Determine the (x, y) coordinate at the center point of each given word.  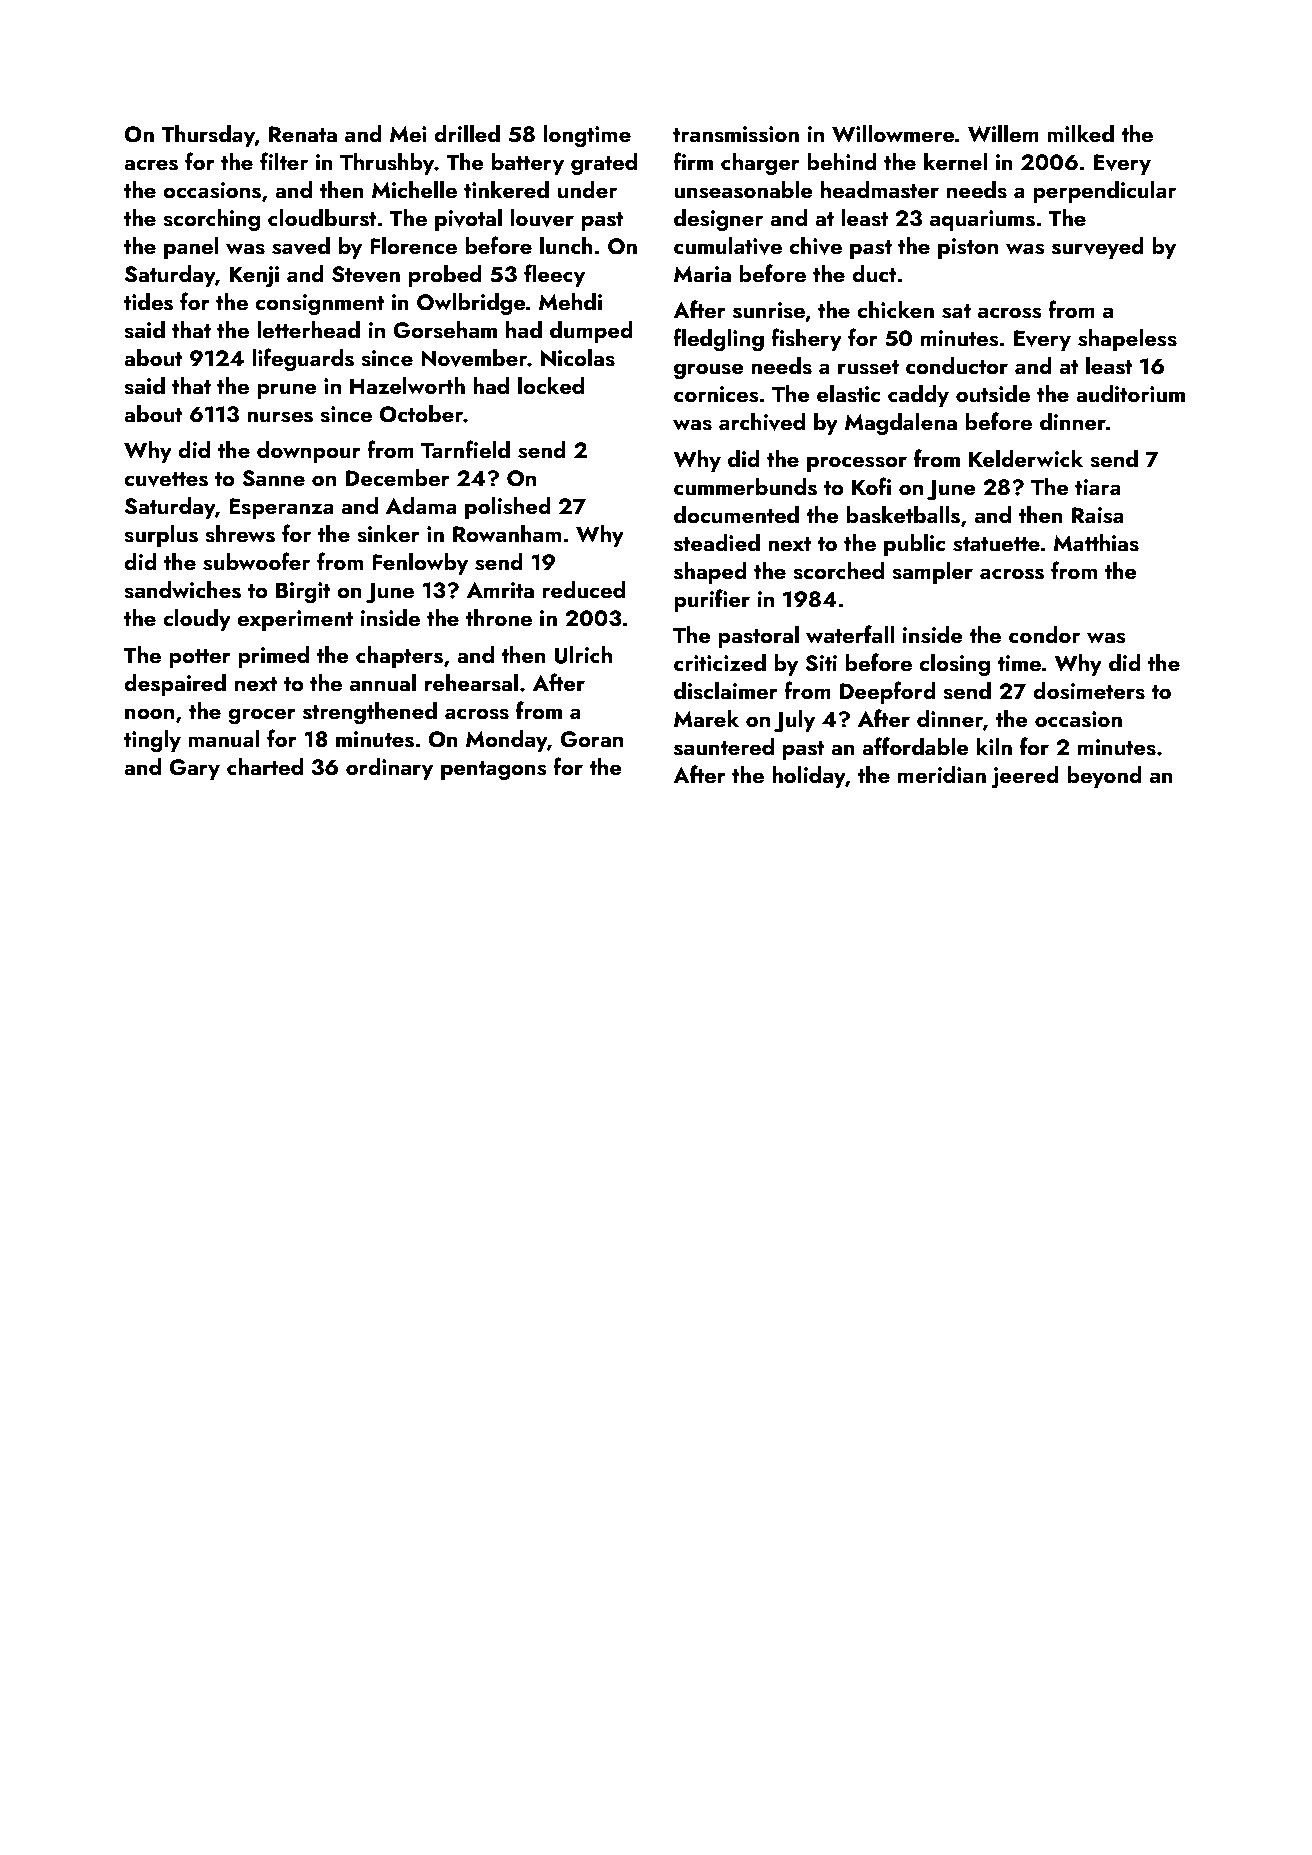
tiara (1098, 487)
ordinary (389, 769)
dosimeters (1089, 691)
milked (1080, 133)
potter (200, 658)
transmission (736, 134)
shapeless (1127, 340)
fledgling (718, 340)
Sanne (273, 478)
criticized (720, 662)
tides (148, 302)
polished (508, 508)
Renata (303, 134)
